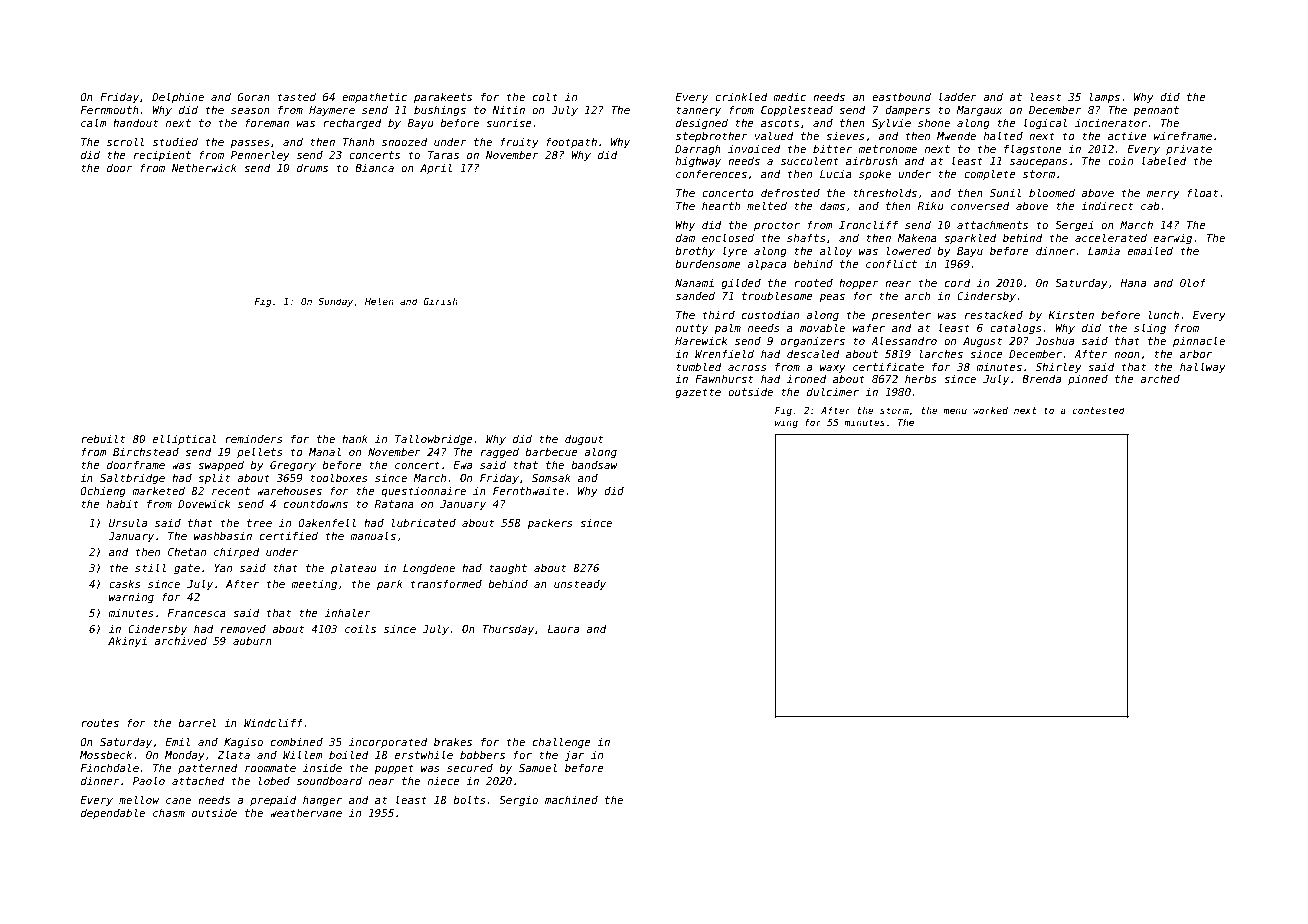  I want to click on machined, so click(571, 800).
